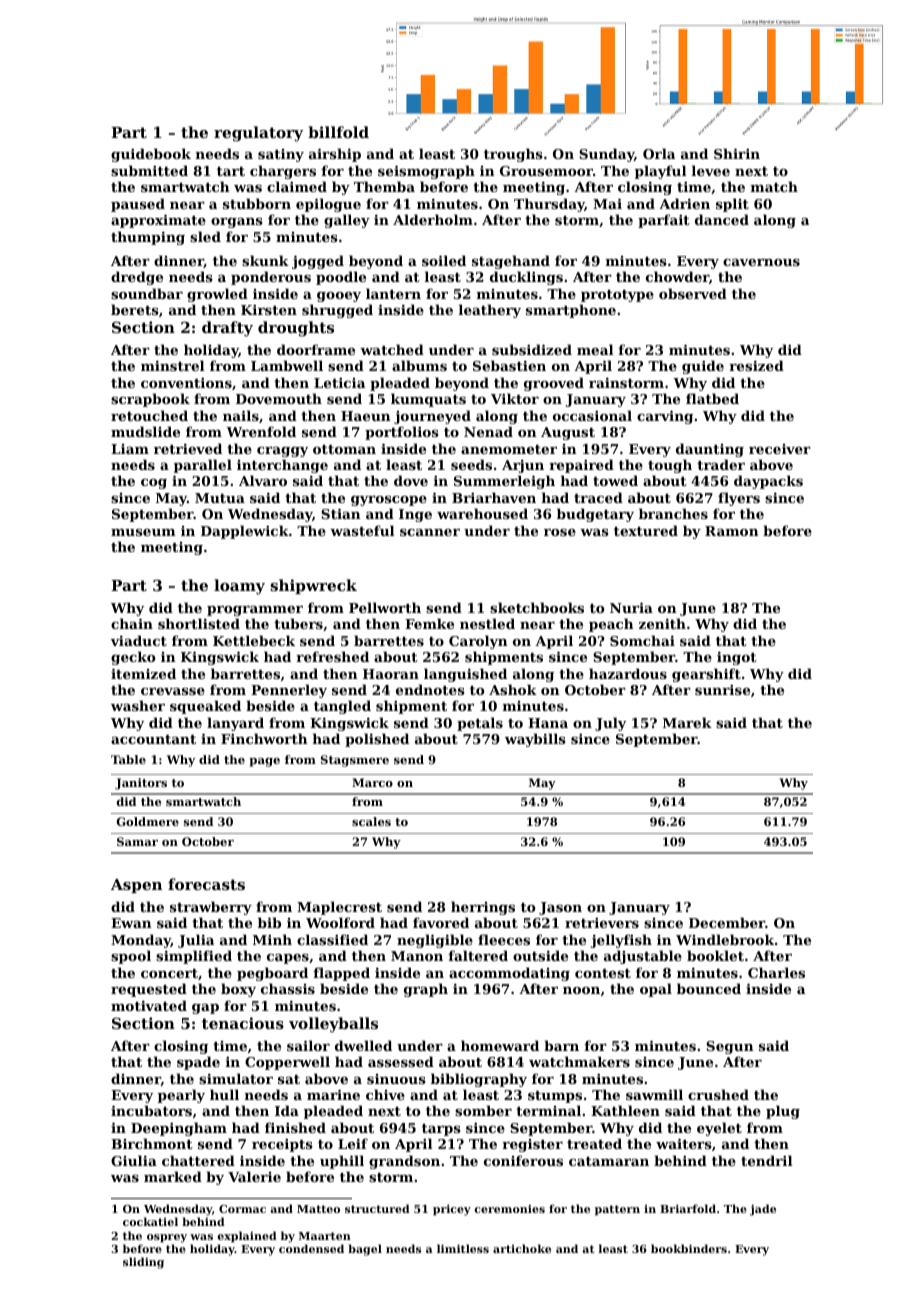 This image has height=1308, width=924. I want to click on parfait, so click(664, 221).
